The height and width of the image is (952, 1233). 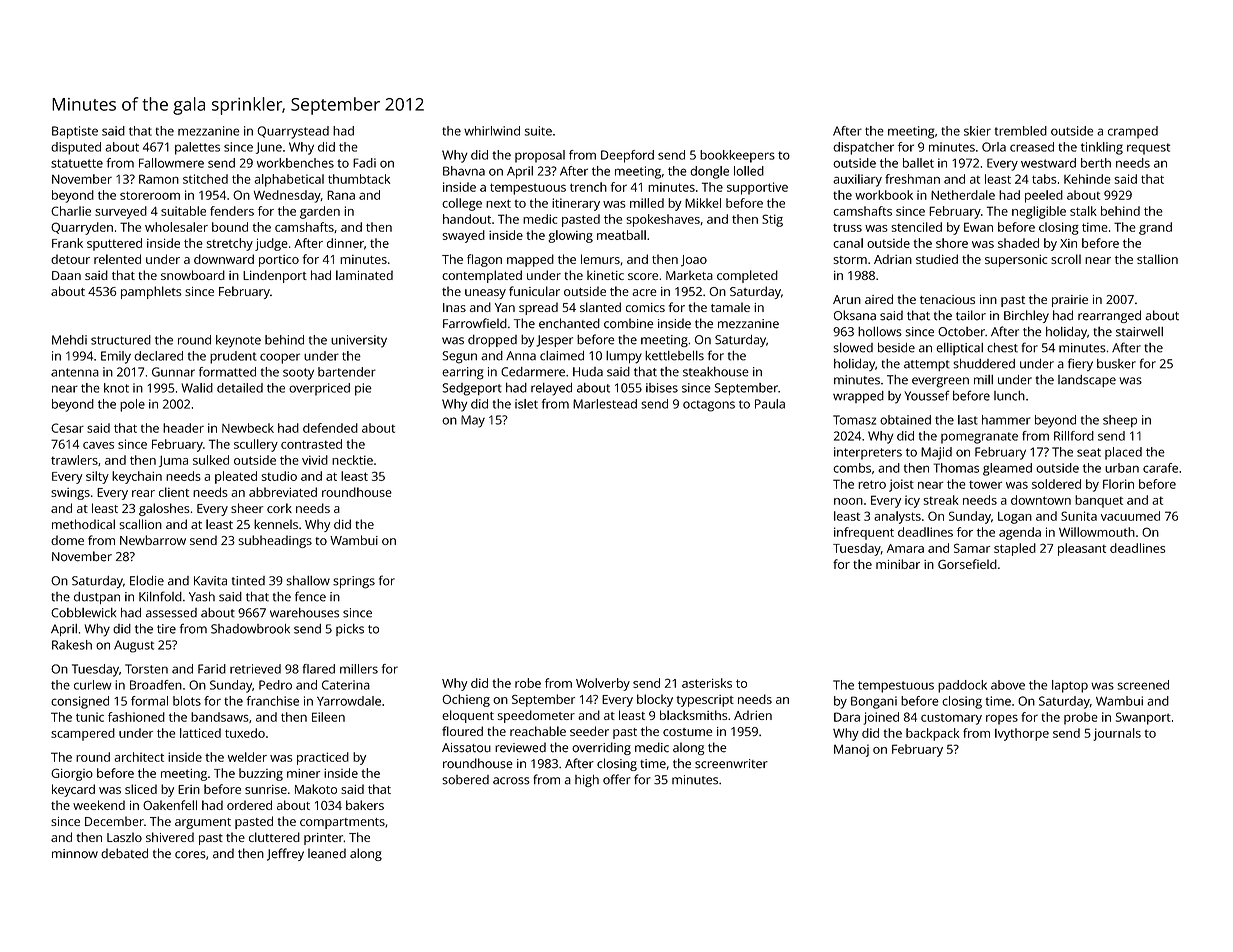 I want to click on noon, so click(x=848, y=501).
